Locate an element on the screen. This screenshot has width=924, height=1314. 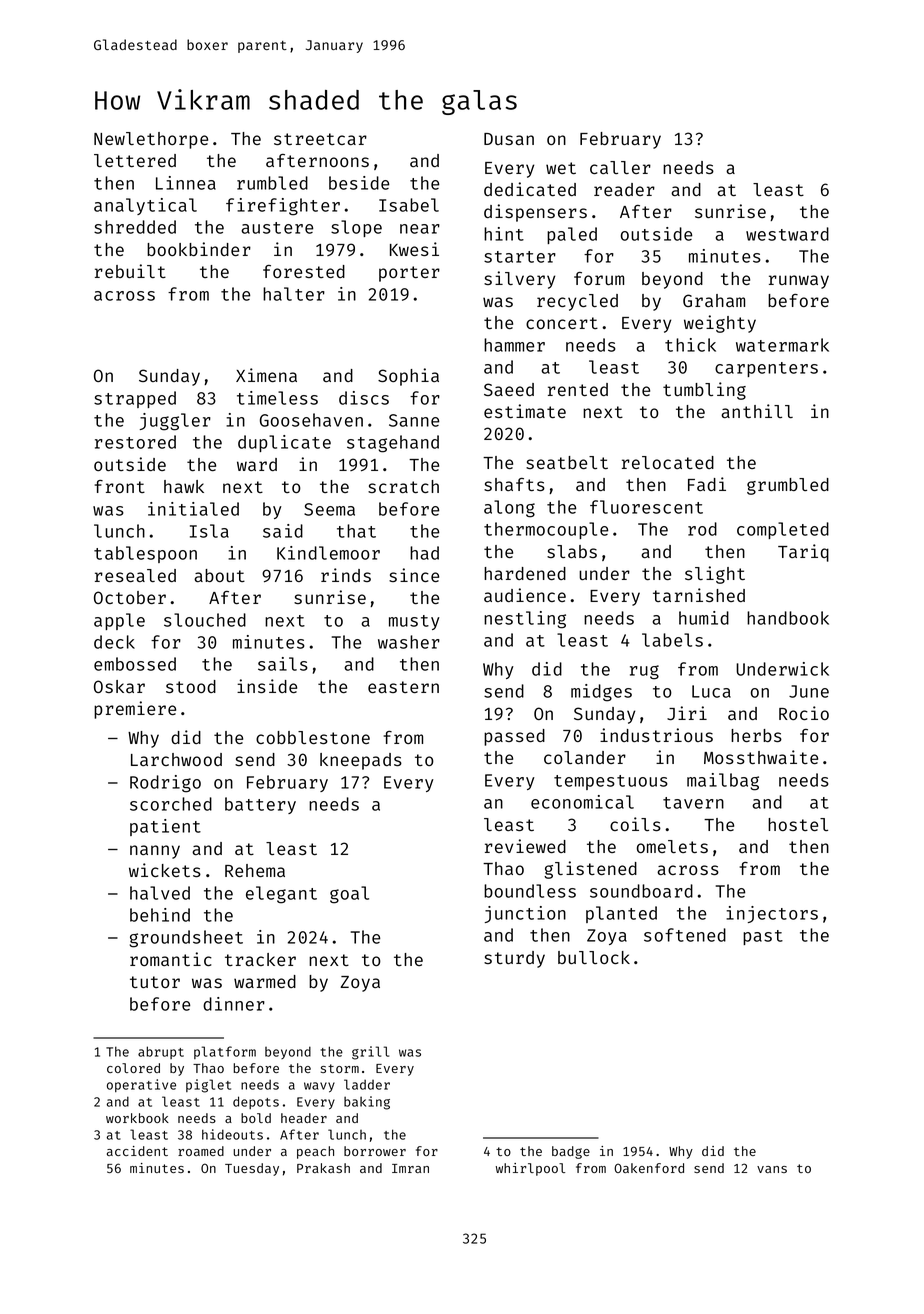
caller is located at coordinates (620, 167).
